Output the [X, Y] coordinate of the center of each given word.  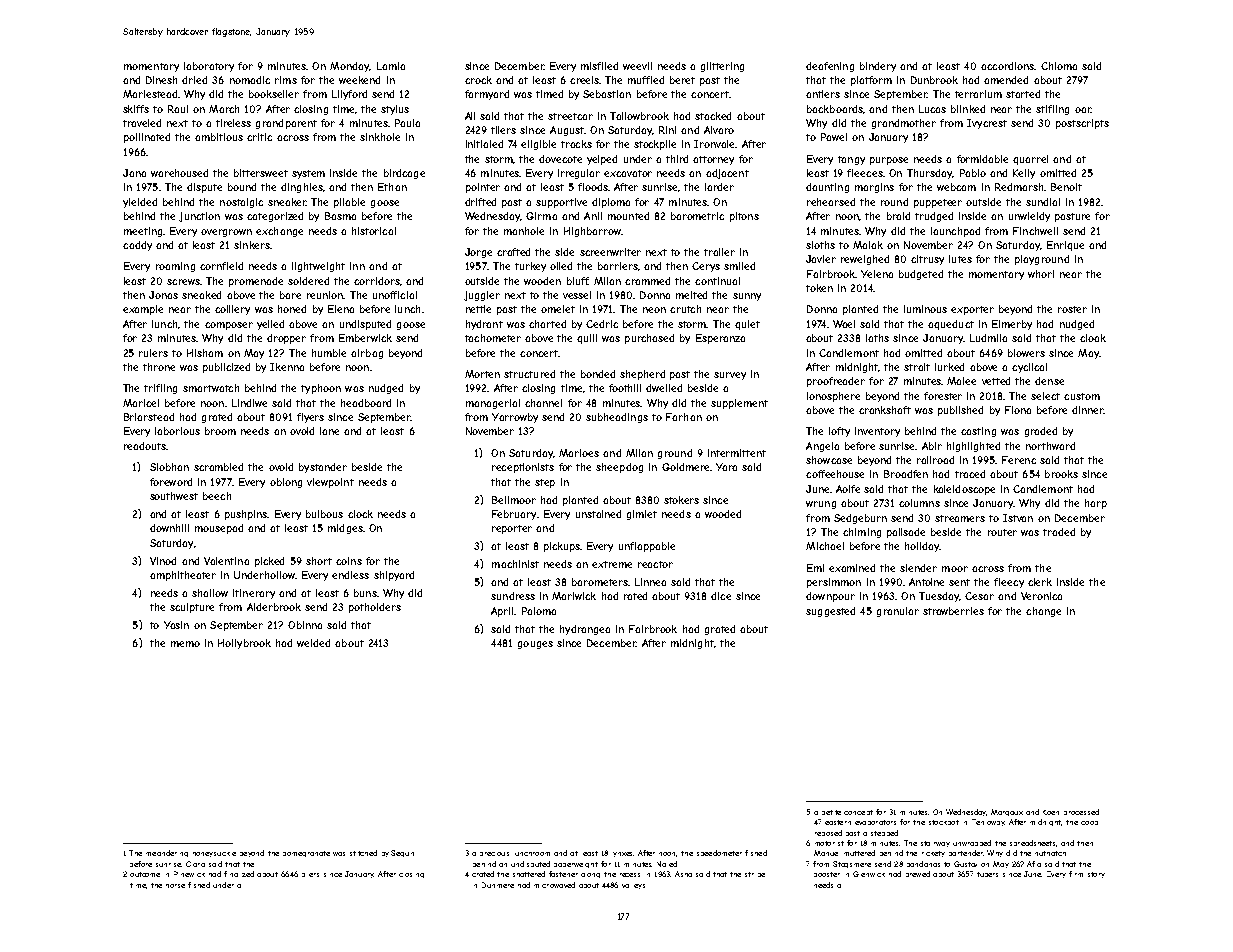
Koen [1051, 812]
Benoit [1066, 187]
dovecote [560, 159]
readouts [145, 446]
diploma [611, 203]
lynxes [623, 854]
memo [185, 644]
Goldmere [685, 467]
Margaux [1007, 812]
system [308, 174]
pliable [349, 203]
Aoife [848, 489]
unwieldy [1029, 217]
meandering [167, 853]
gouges [535, 645]
